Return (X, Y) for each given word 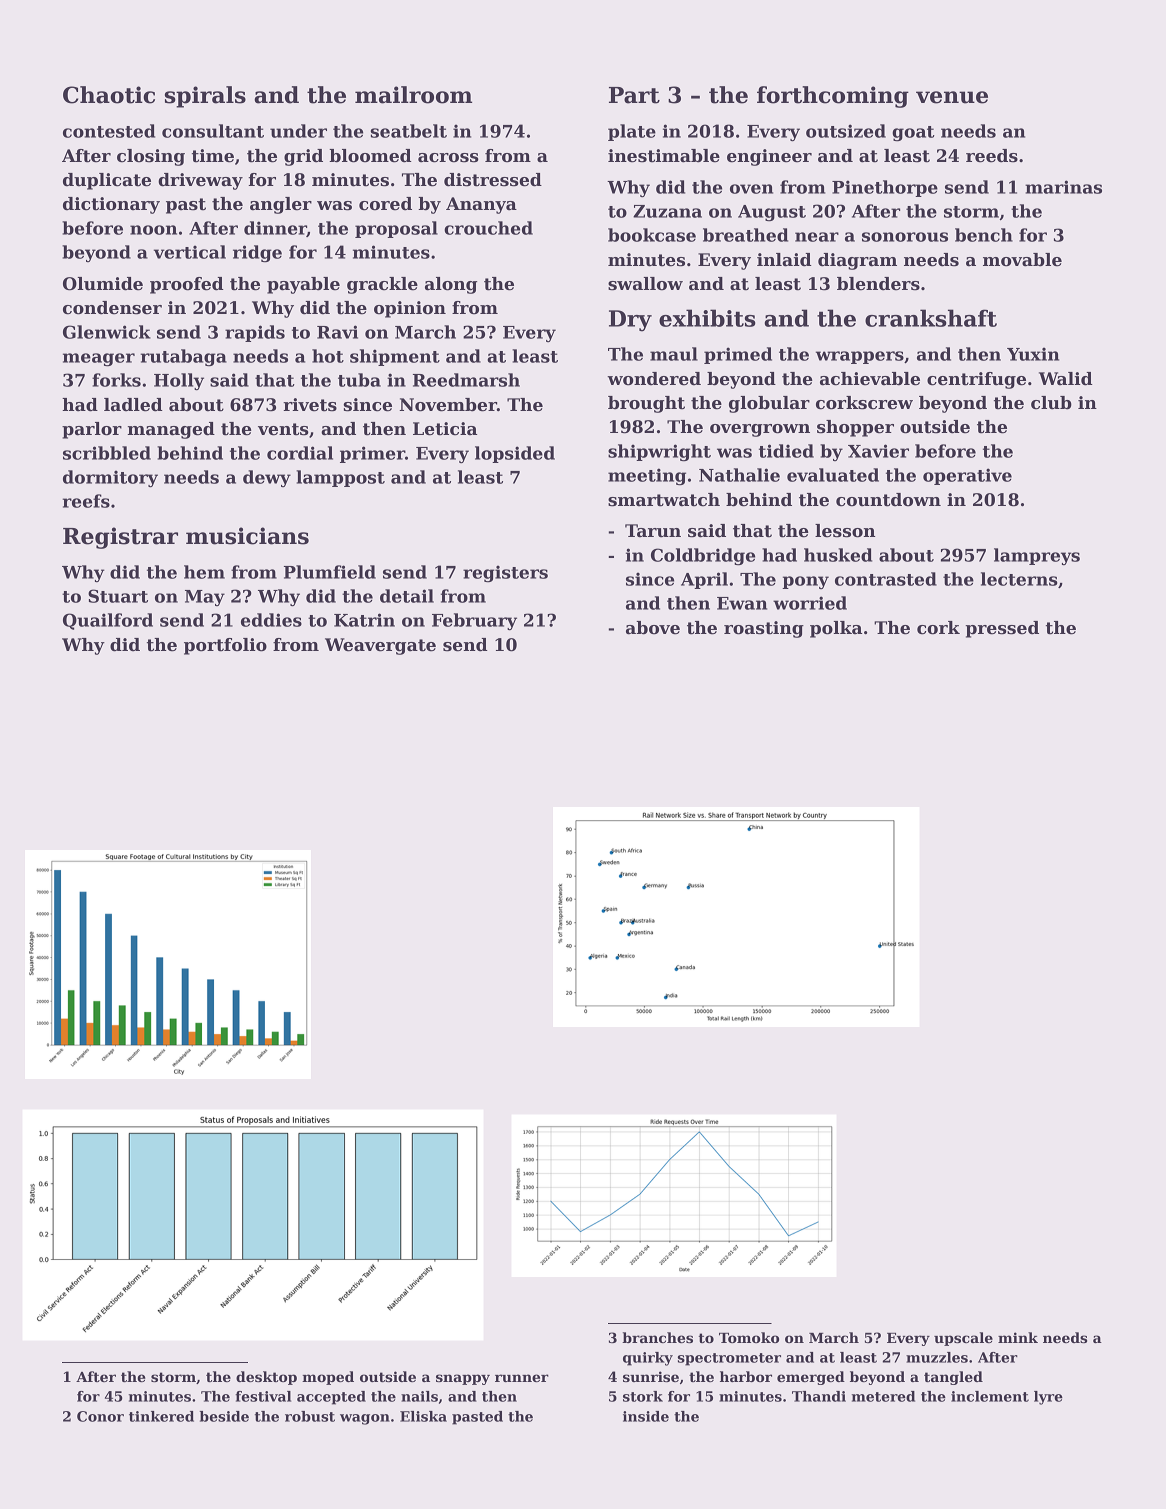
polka (836, 629)
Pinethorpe (885, 188)
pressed (1002, 629)
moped (328, 1378)
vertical (190, 252)
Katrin (364, 620)
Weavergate (380, 646)
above (653, 628)
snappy (463, 1379)
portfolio (225, 646)
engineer (769, 157)
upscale (963, 1339)
